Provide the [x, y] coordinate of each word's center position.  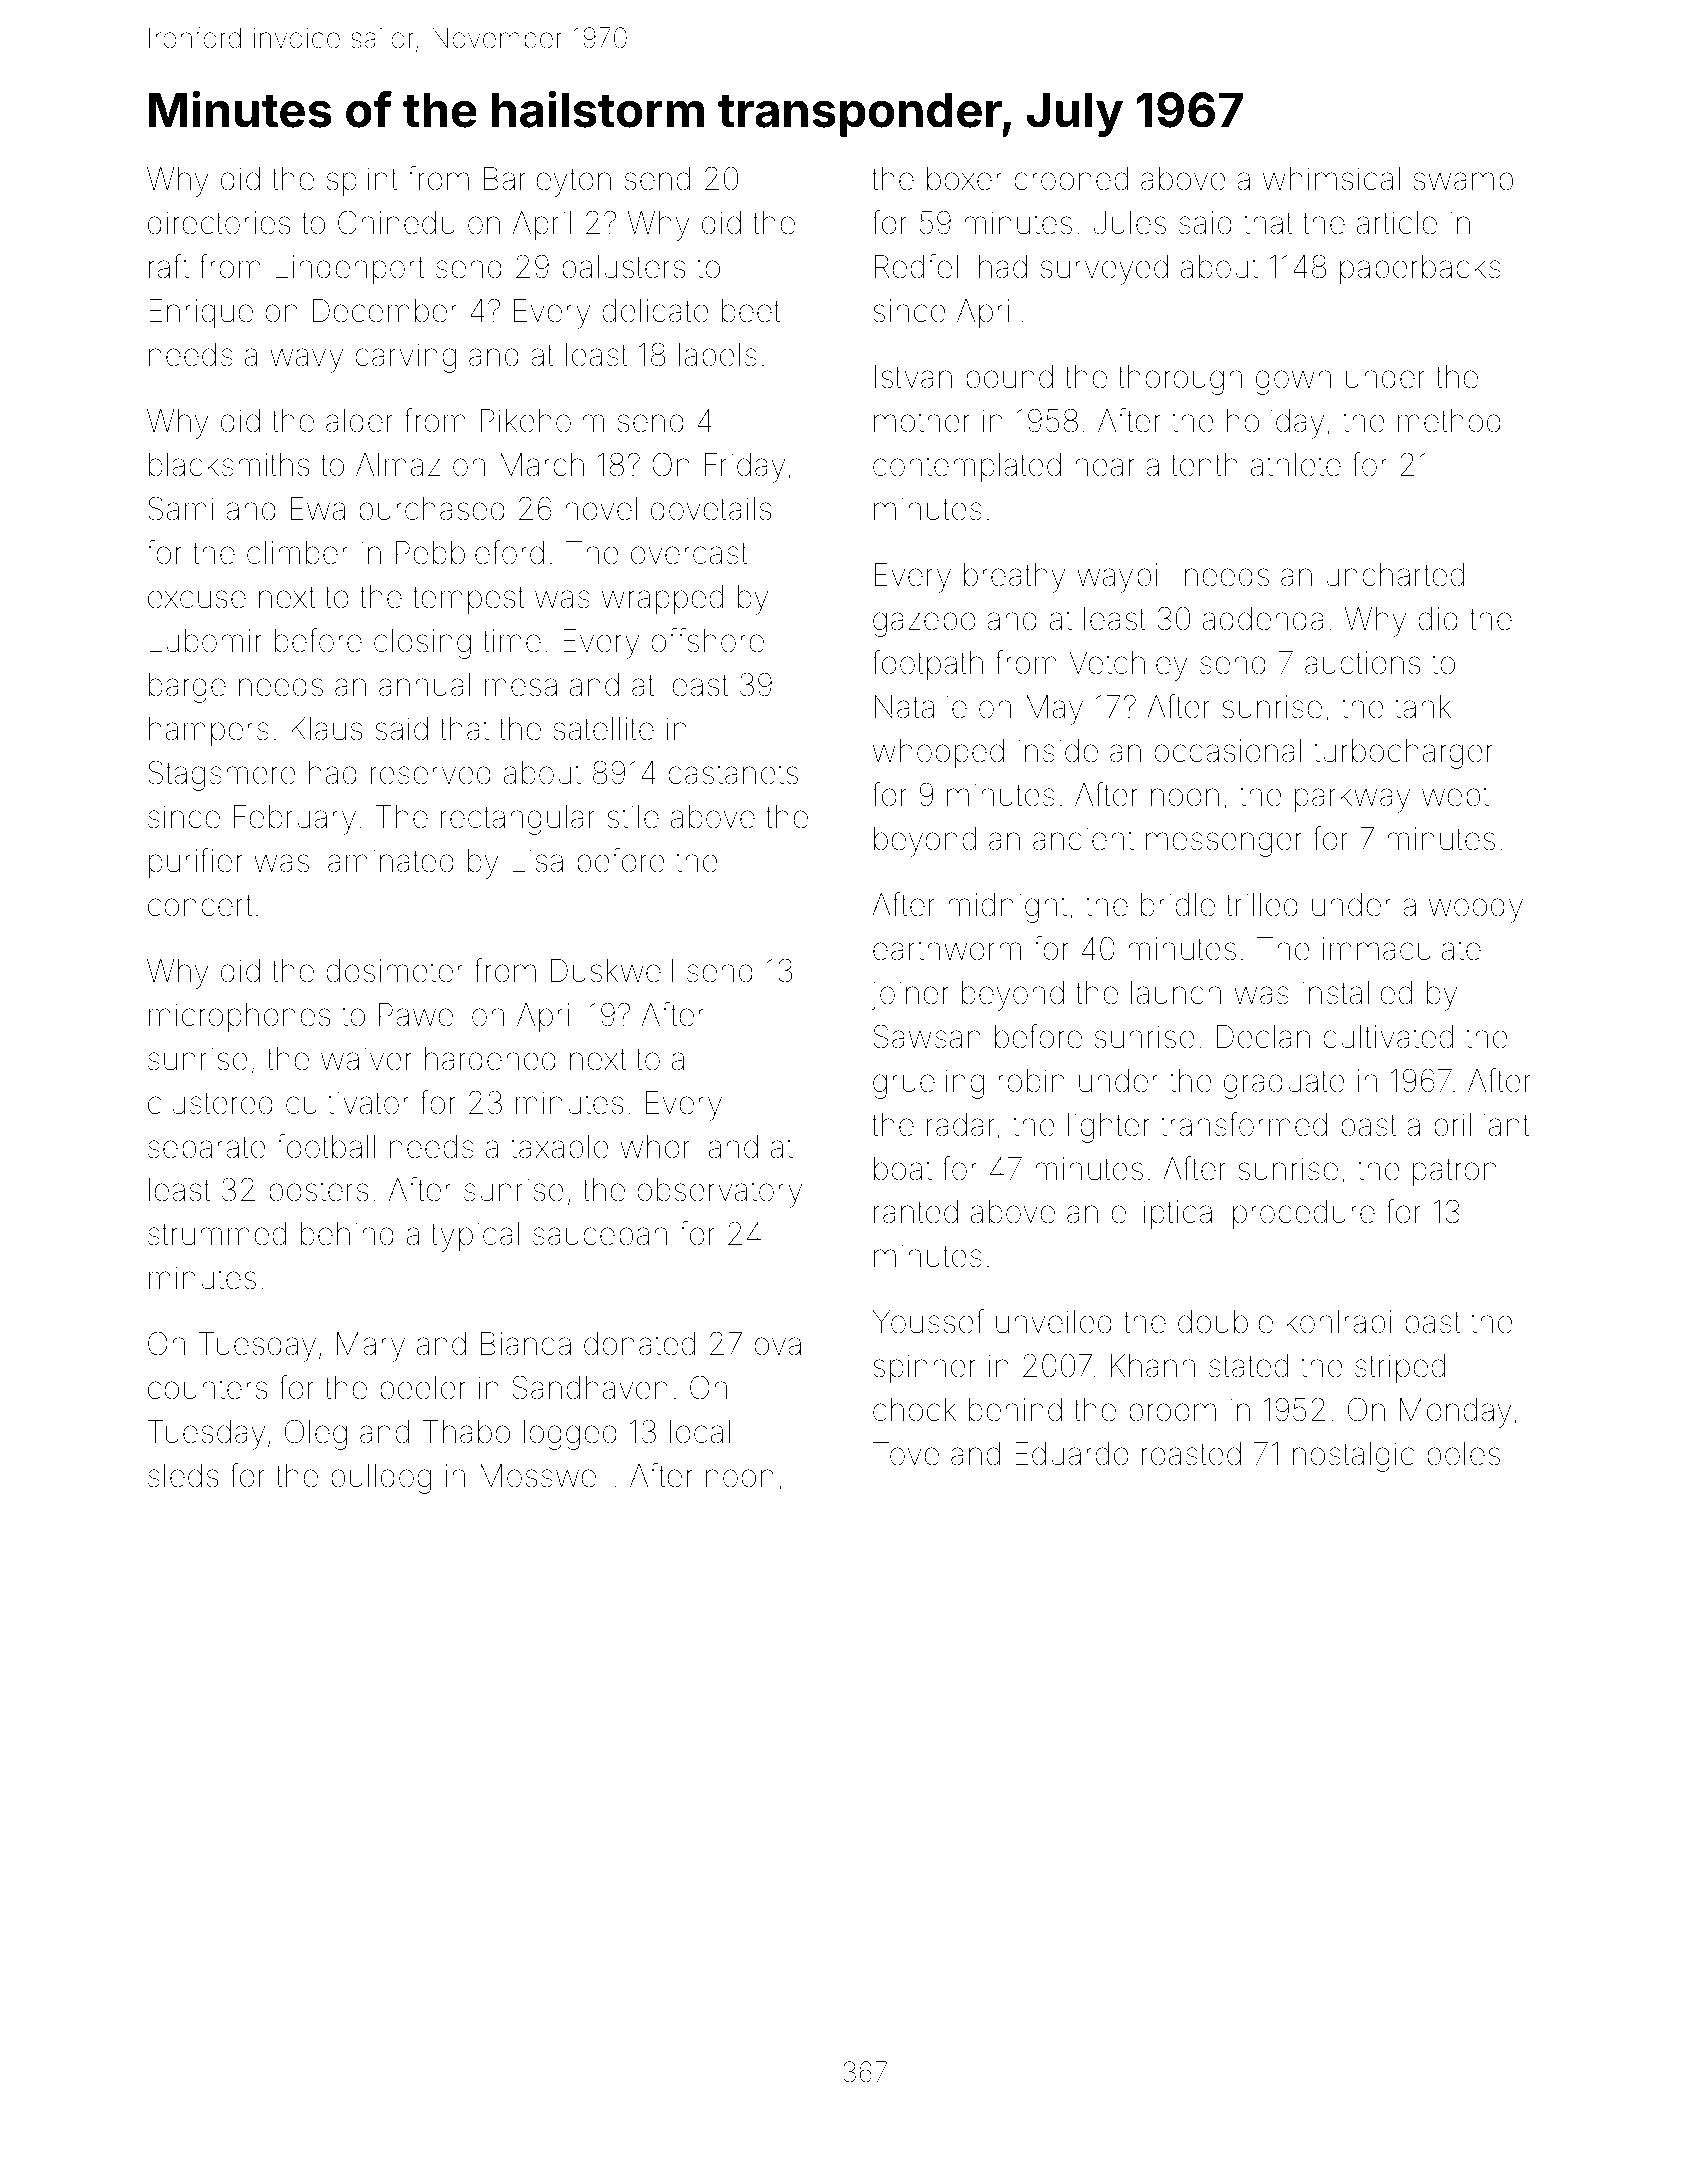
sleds [183, 1476]
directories [219, 223]
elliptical [1165, 1215]
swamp [1463, 184]
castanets [733, 774]
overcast [689, 554]
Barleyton [547, 182]
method [1449, 421]
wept [1455, 798]
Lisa [537, 861]
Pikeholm [542, 421]
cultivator [348, 1103]
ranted [916, 1212]
